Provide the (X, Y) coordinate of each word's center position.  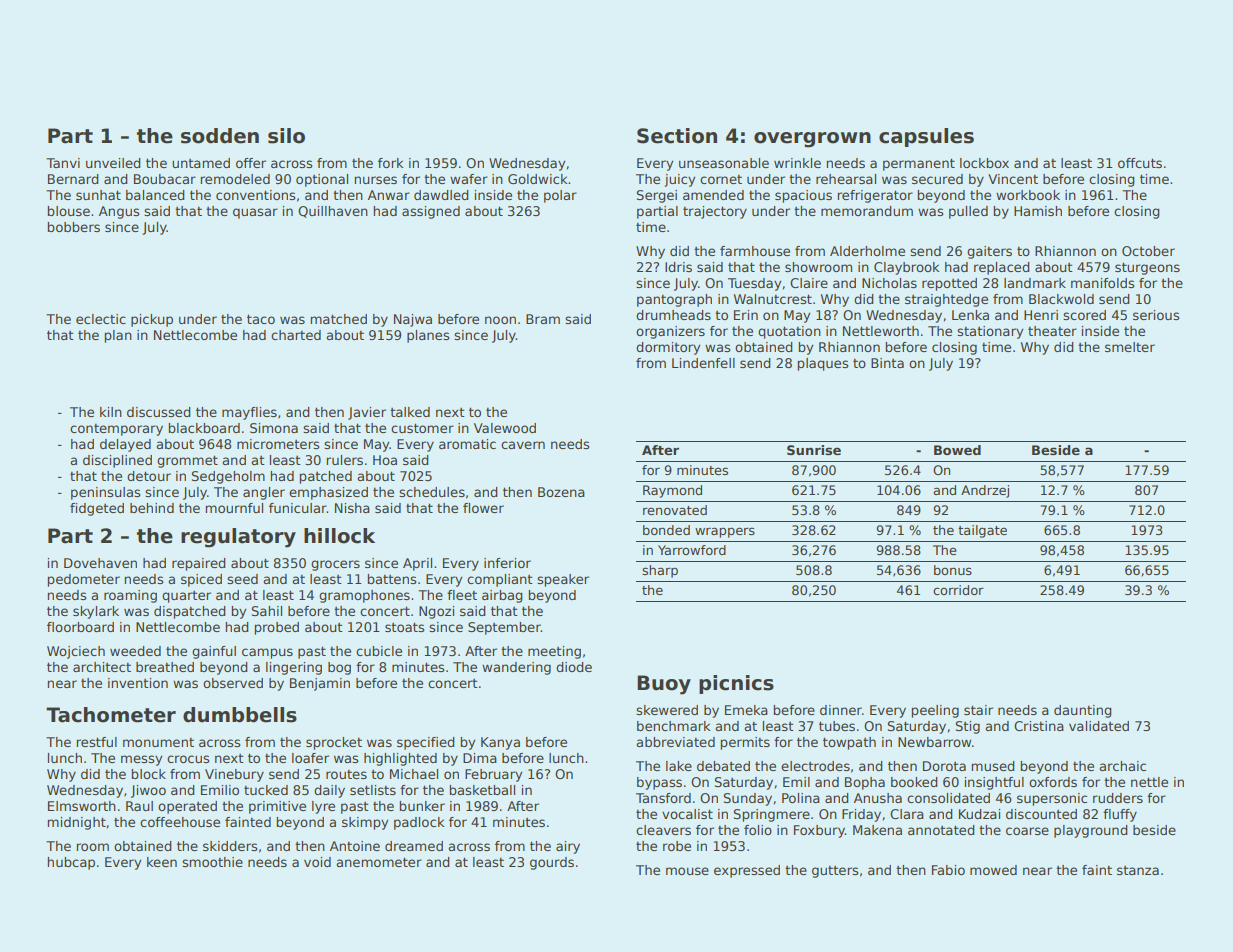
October (1148, 251)
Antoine (355, 846)
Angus (119, 212)
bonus (953, 570)
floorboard (80, 627)
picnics (736, 684)
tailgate (982, 531)
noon (500, 320)
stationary (990, 332)
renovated (675, 510)
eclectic (101, 319)
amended (713, 195)
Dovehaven (100, 563)
